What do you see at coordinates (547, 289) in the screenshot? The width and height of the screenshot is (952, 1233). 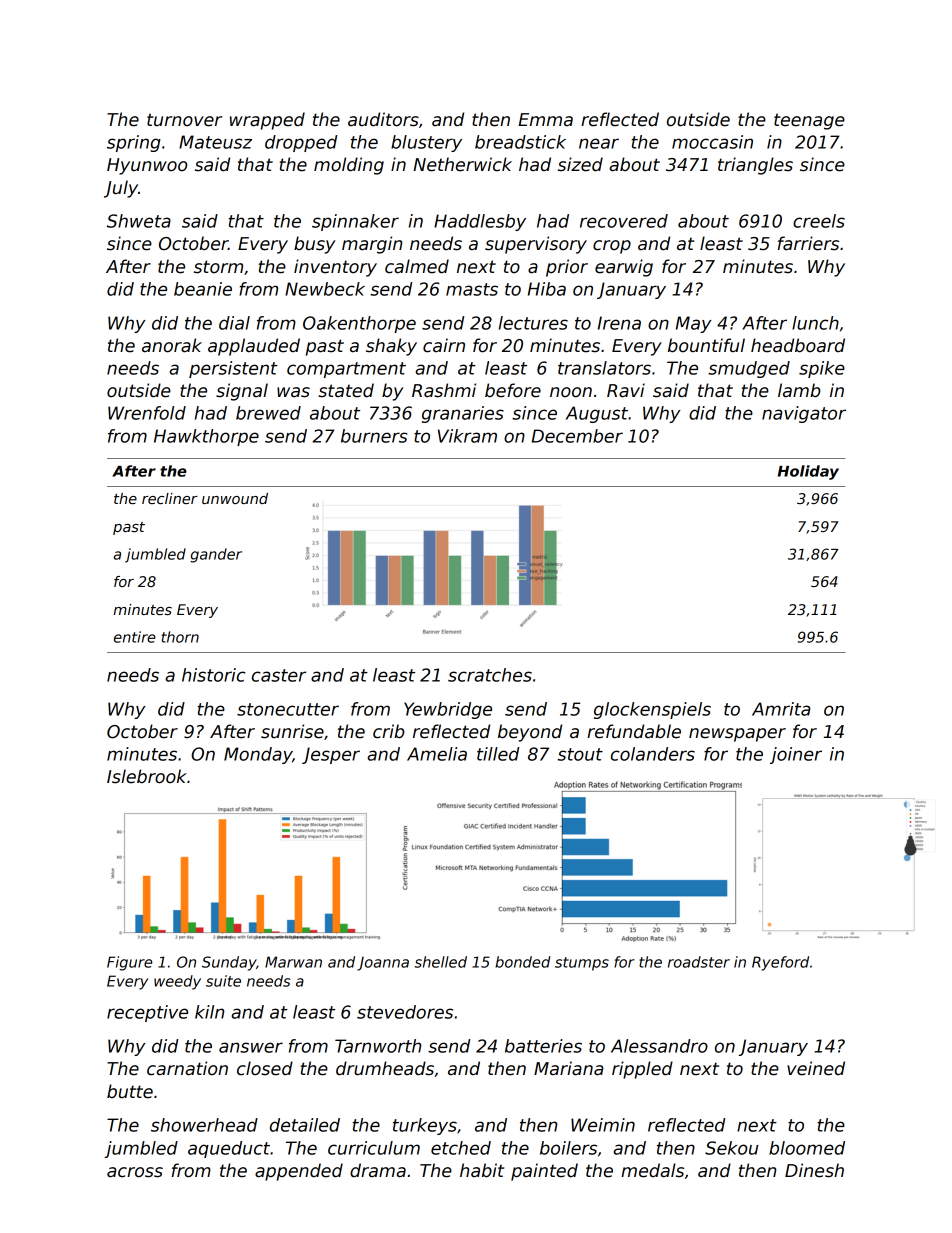 I see `Hiba` at bounding box center [547, 289].
